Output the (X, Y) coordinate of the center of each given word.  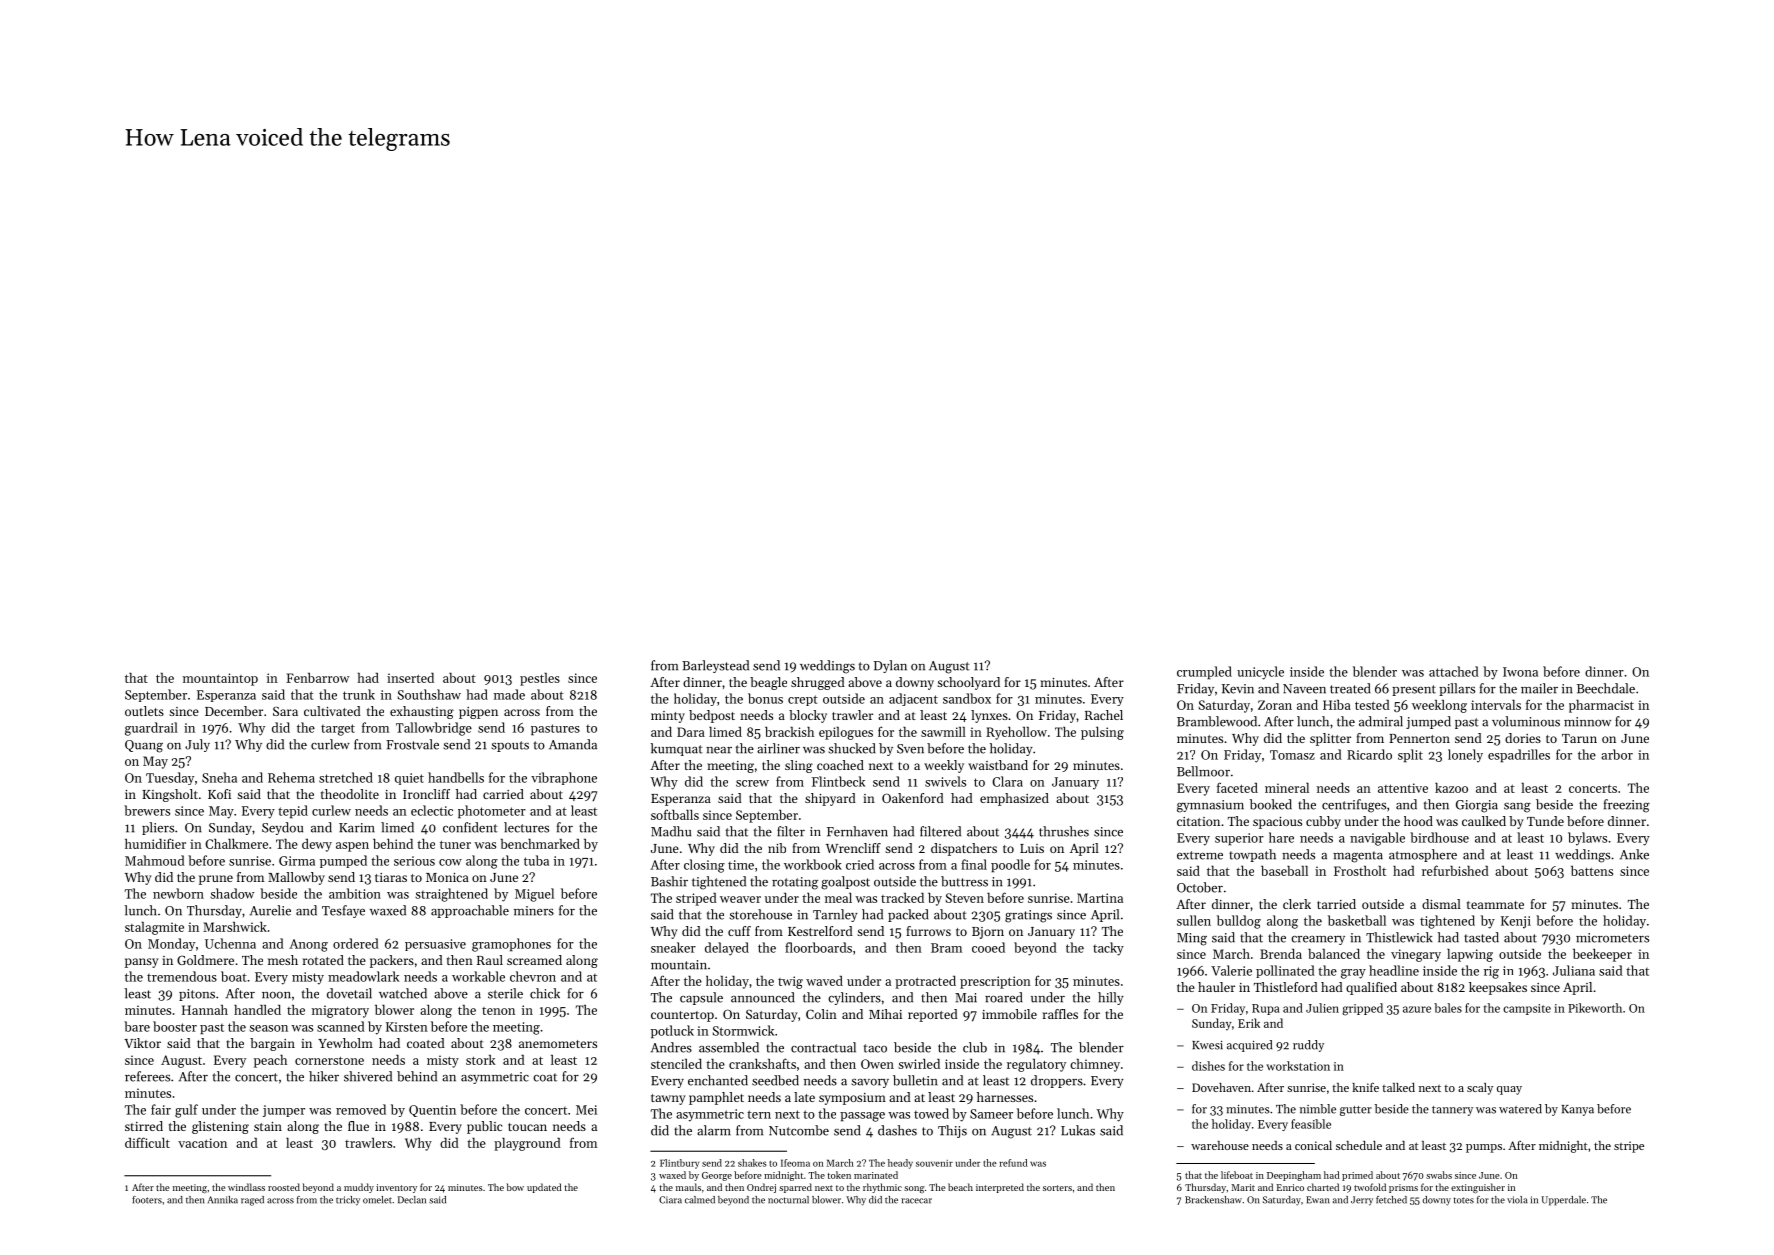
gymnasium (1210, 806)
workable (478, 976)
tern (759, 1114)
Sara (285, 711)
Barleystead (715, 666)
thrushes (1064, 831)
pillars (1457, 689)
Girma (297, 861)
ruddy (1308, 1046)
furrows (928, 931)
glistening (220, 1127)
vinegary (1416, 955)
